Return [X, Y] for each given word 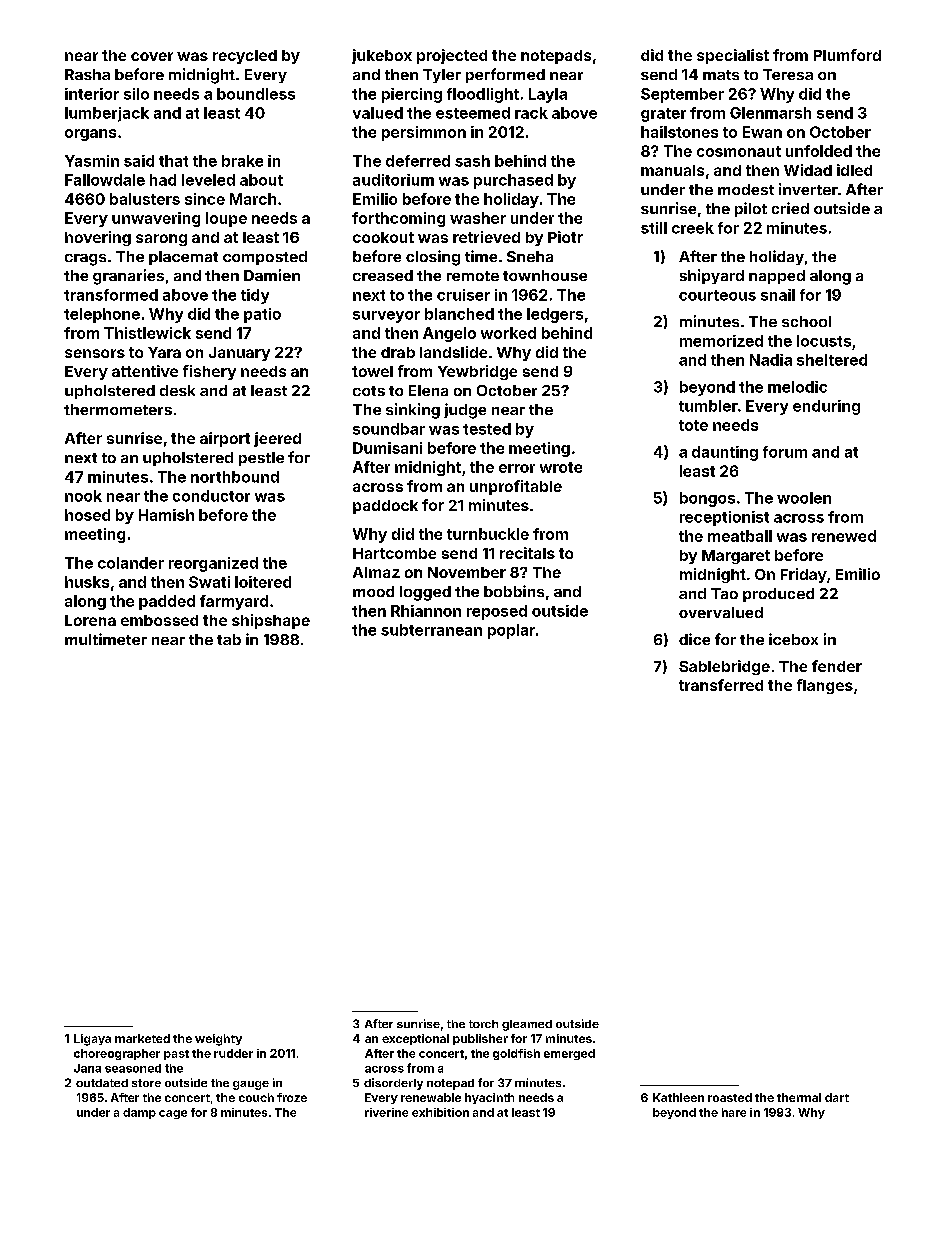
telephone [102, 315]
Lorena [90, 620]
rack [531, 113]
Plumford [847, 55]
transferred [721, 685]
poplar [511, 631]
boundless [256, 94]
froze [292, 1097]
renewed [844, 536]
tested [487, 429]
